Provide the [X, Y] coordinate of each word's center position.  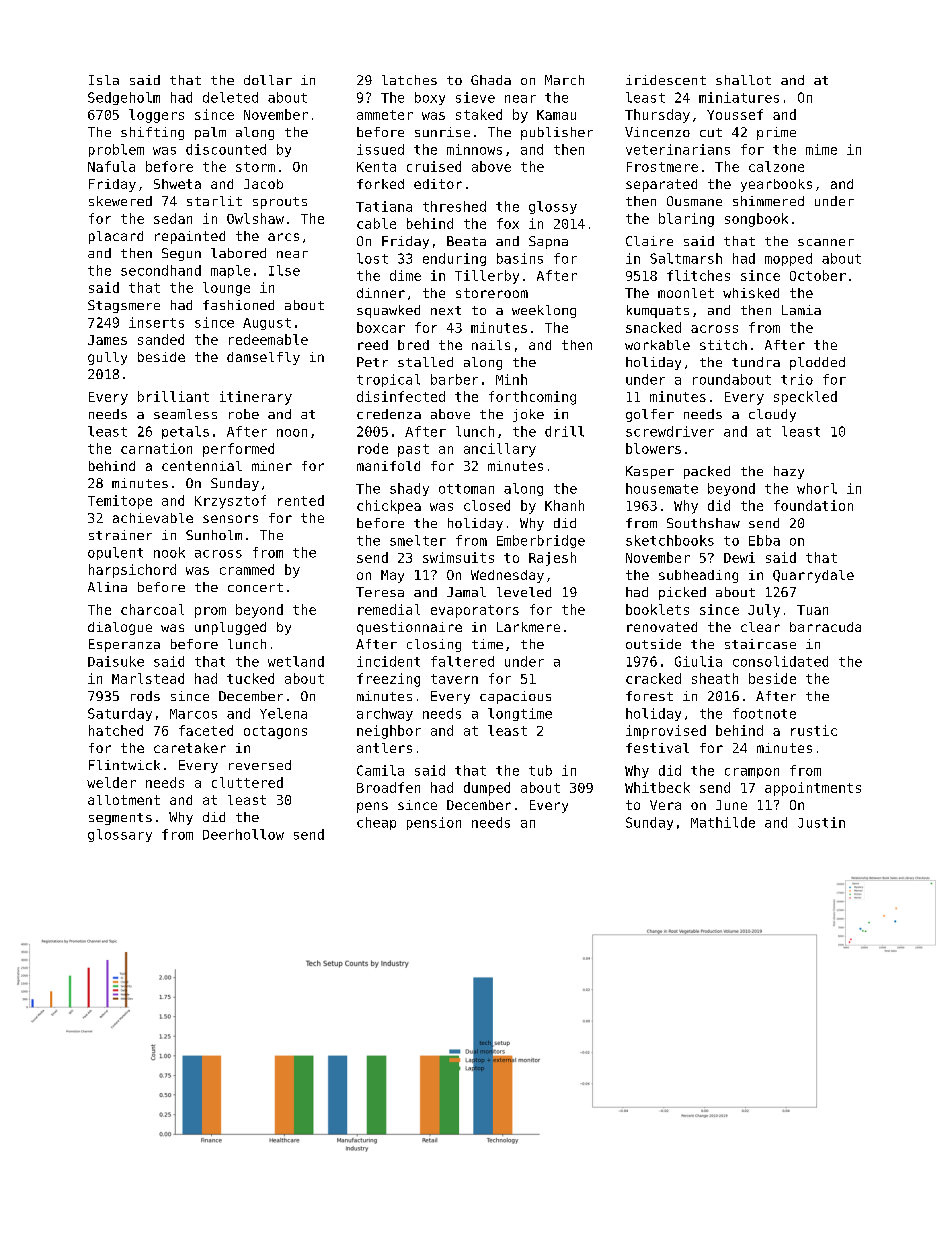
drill [564, 431]
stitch [723, 345]
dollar [268, 80]
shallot [743, 80]
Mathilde [723, 822]
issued [380, 149]
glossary [120, 835]
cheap [376, 823]
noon [292, 433]
